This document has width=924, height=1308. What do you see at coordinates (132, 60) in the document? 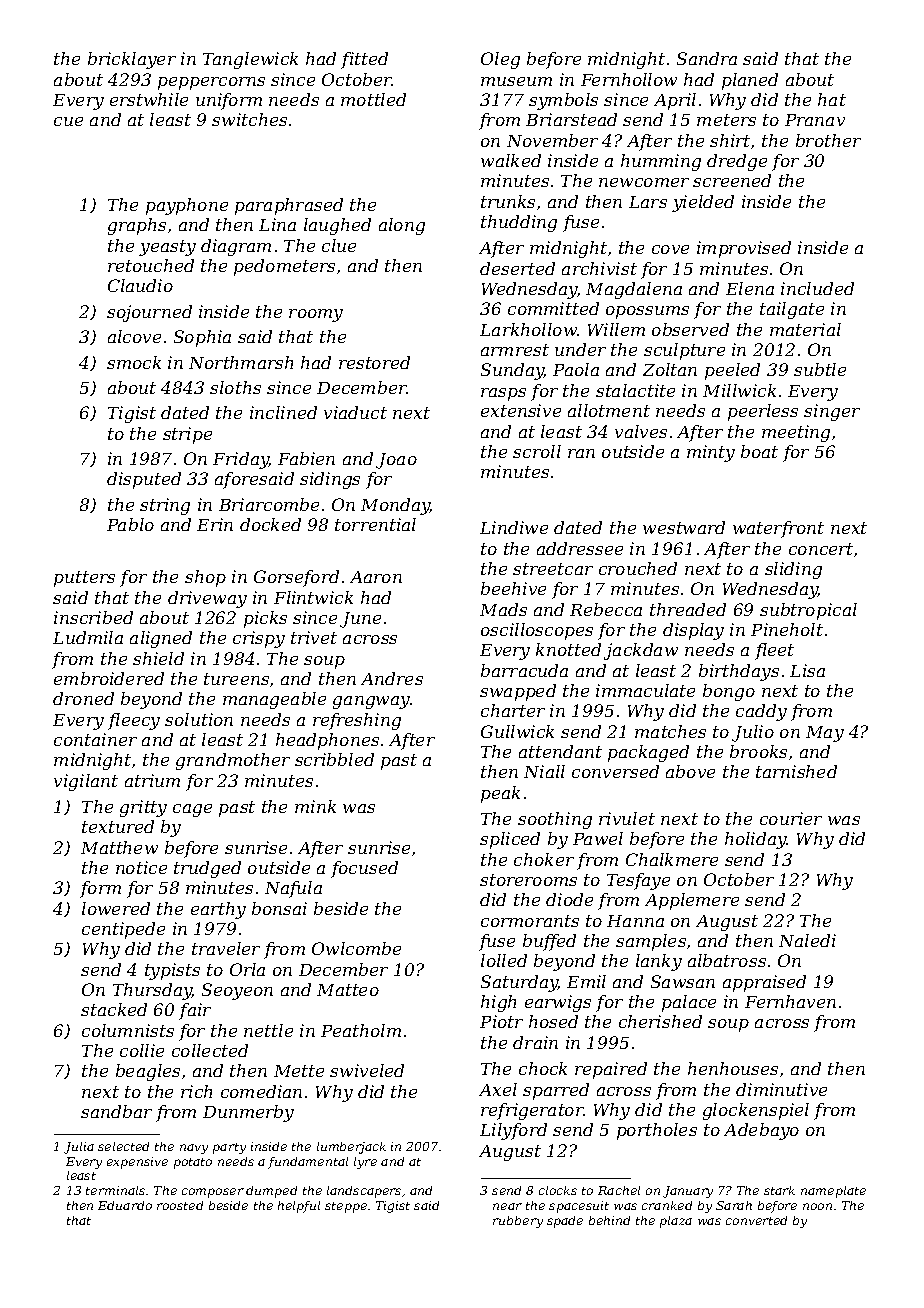
I see `bricklayer` at bounding box center [132, 60].
